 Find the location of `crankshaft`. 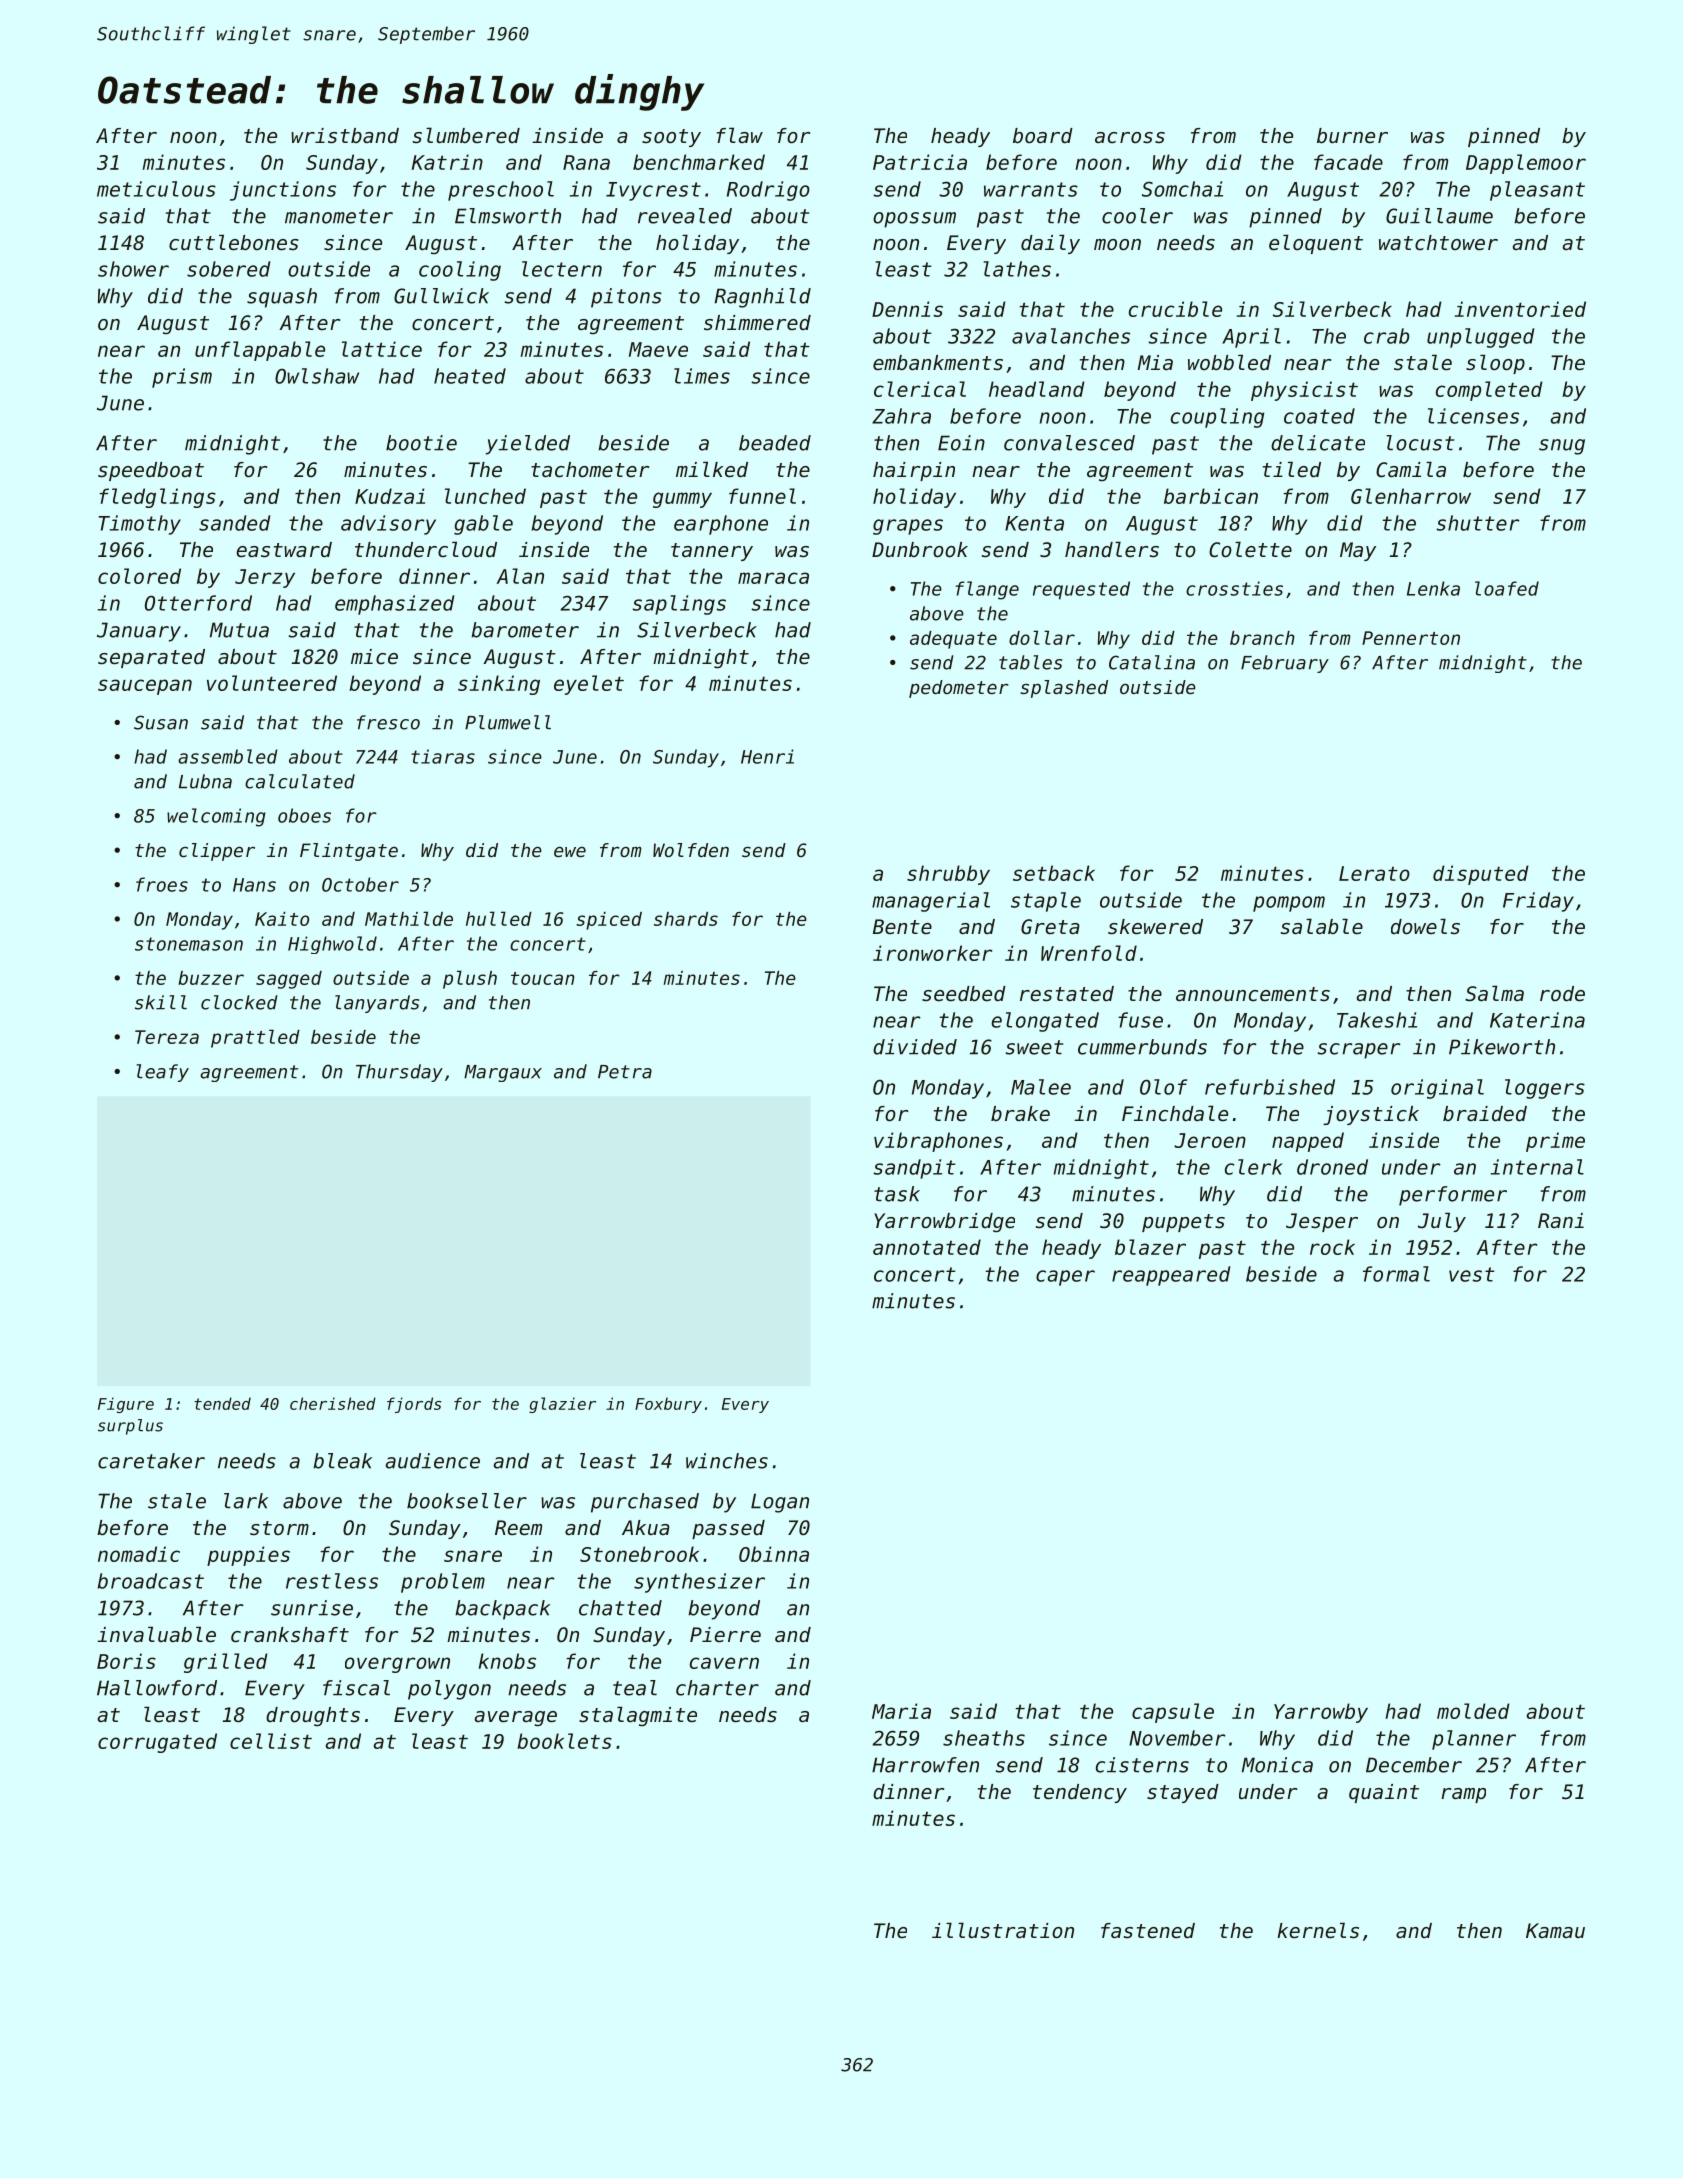

crankshaft is located at coordinates (290, 1635).
